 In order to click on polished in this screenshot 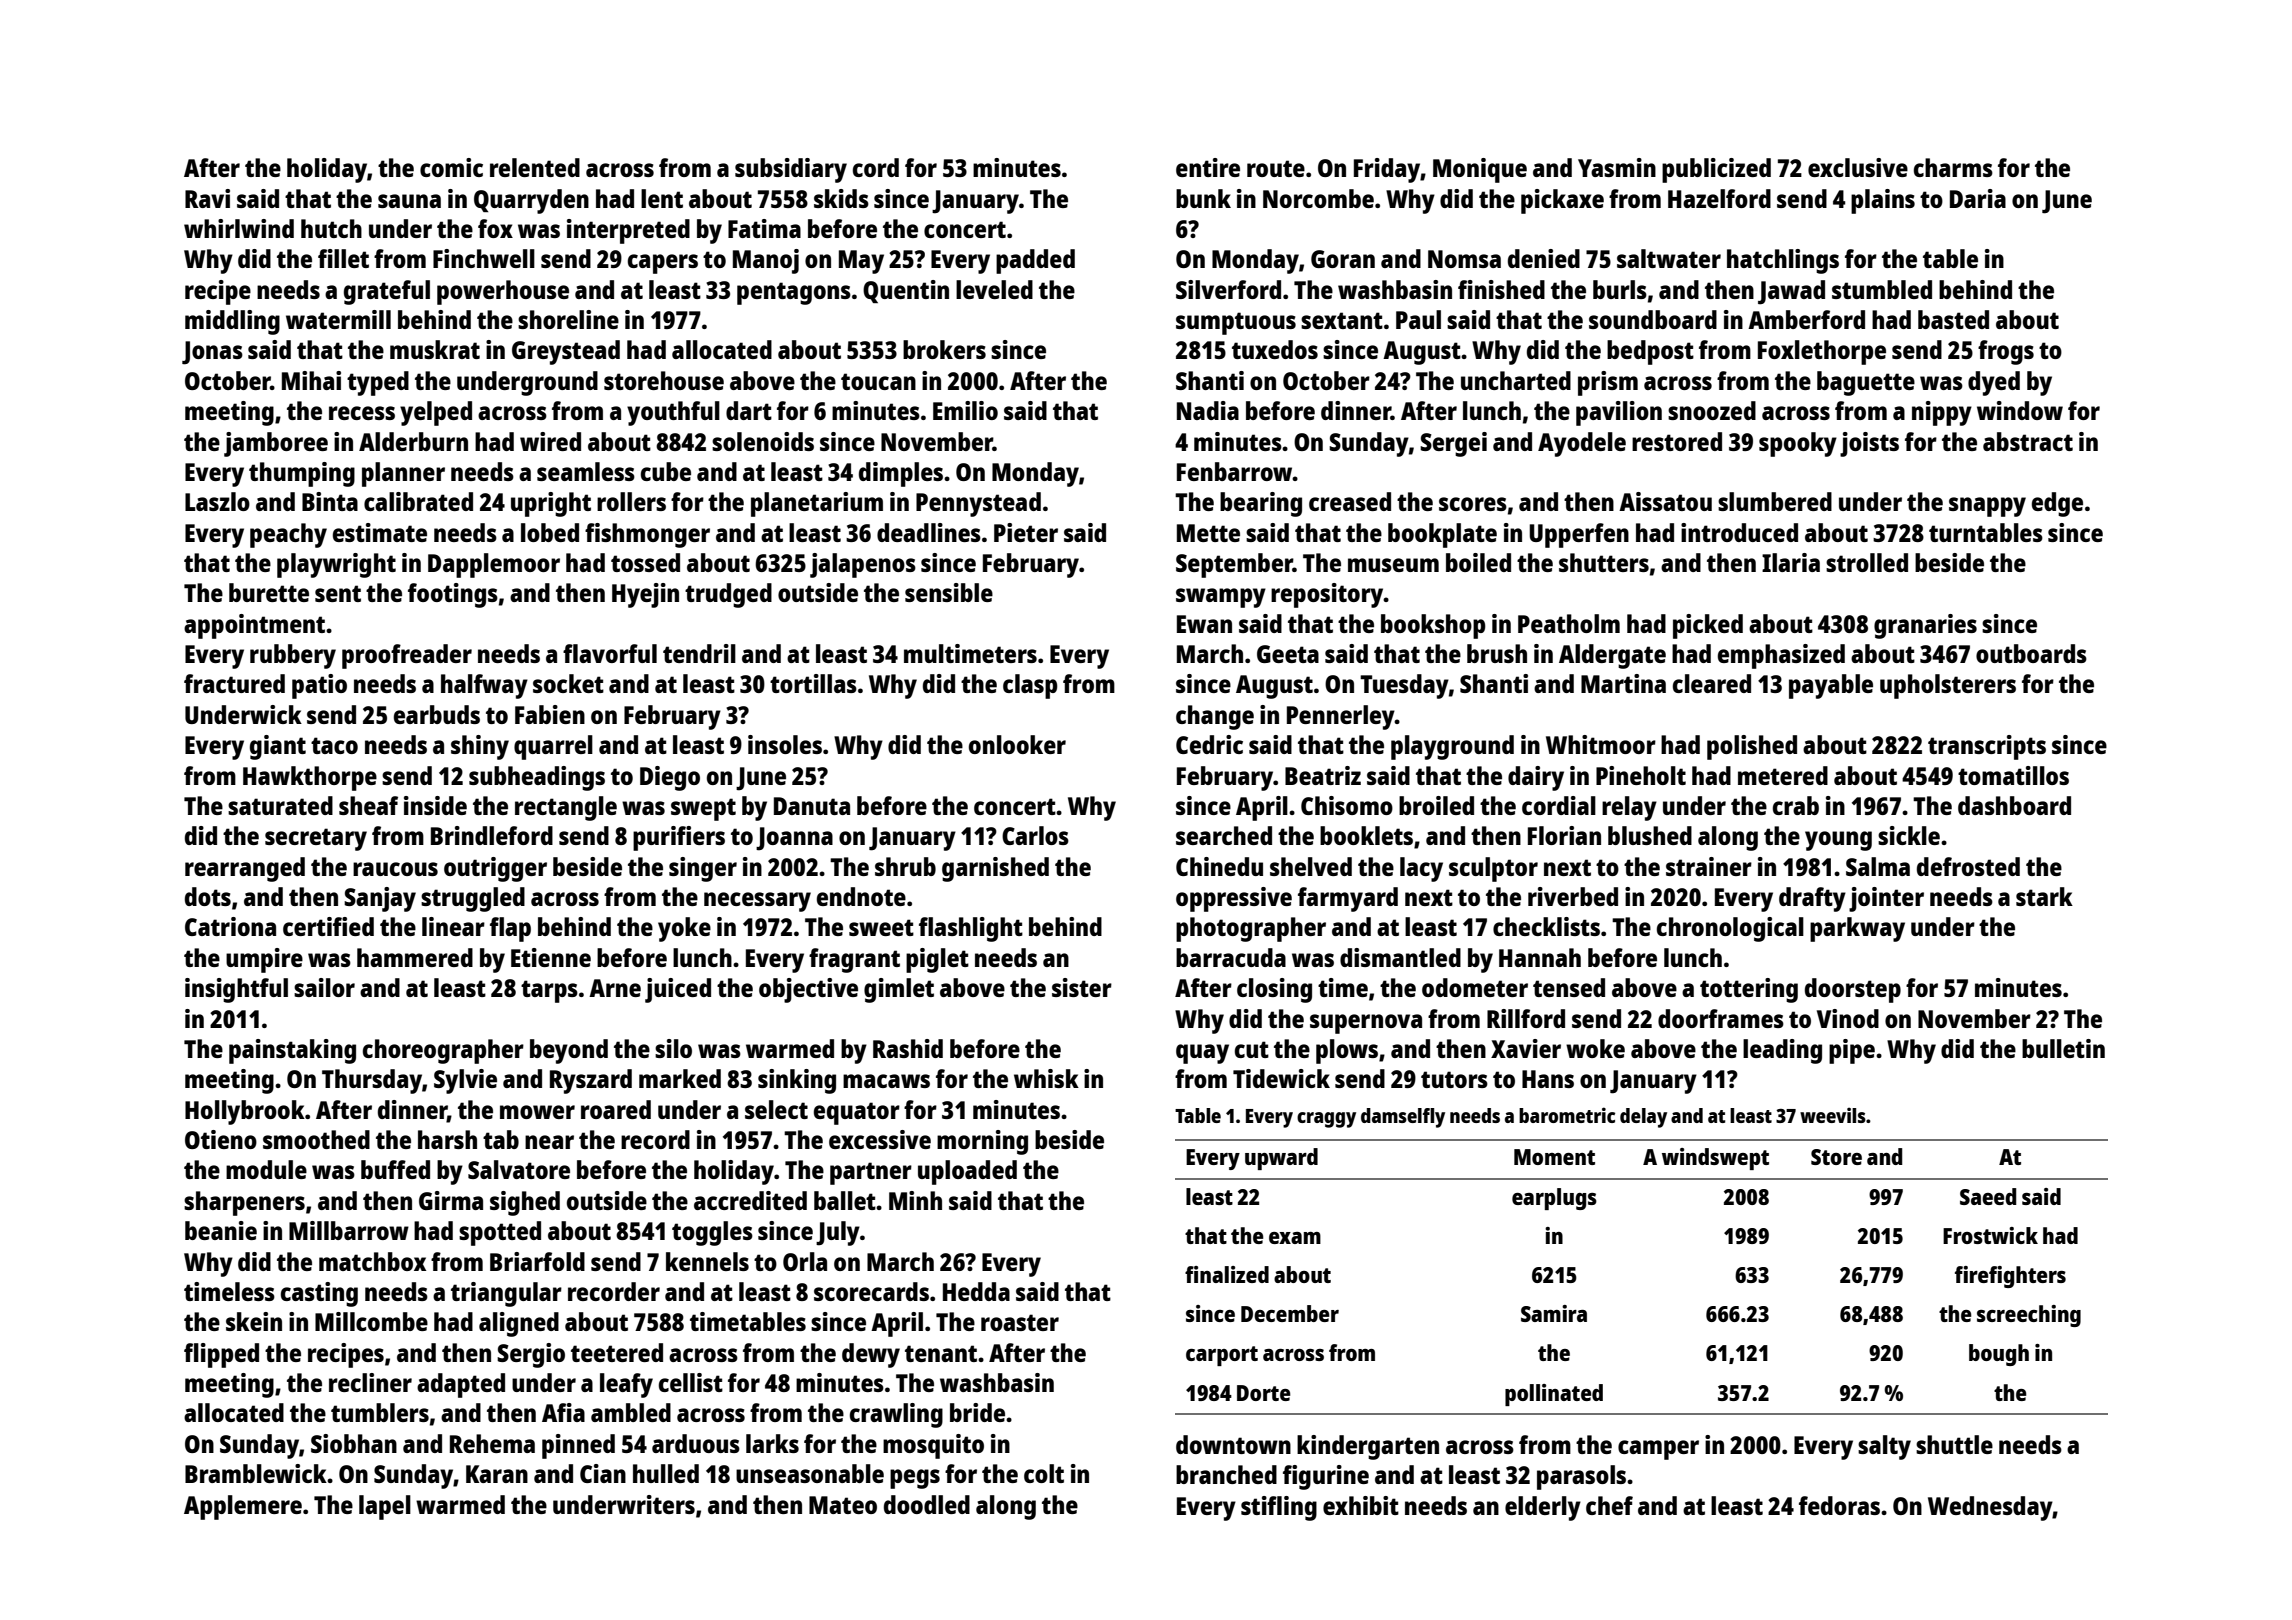, I will do `click(1752, 747)`.
